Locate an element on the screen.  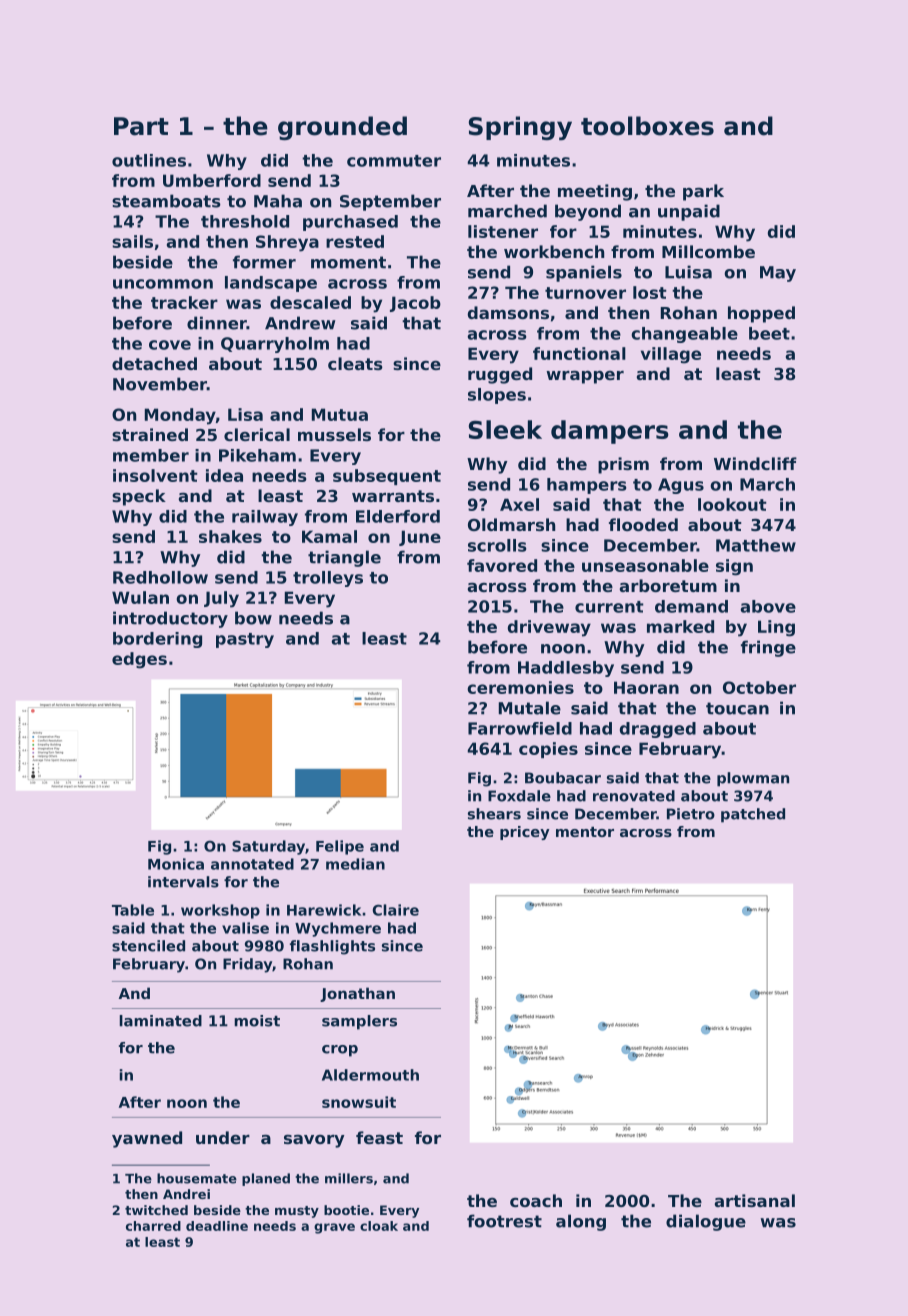
workshop is located at coordinates (220, 911).
